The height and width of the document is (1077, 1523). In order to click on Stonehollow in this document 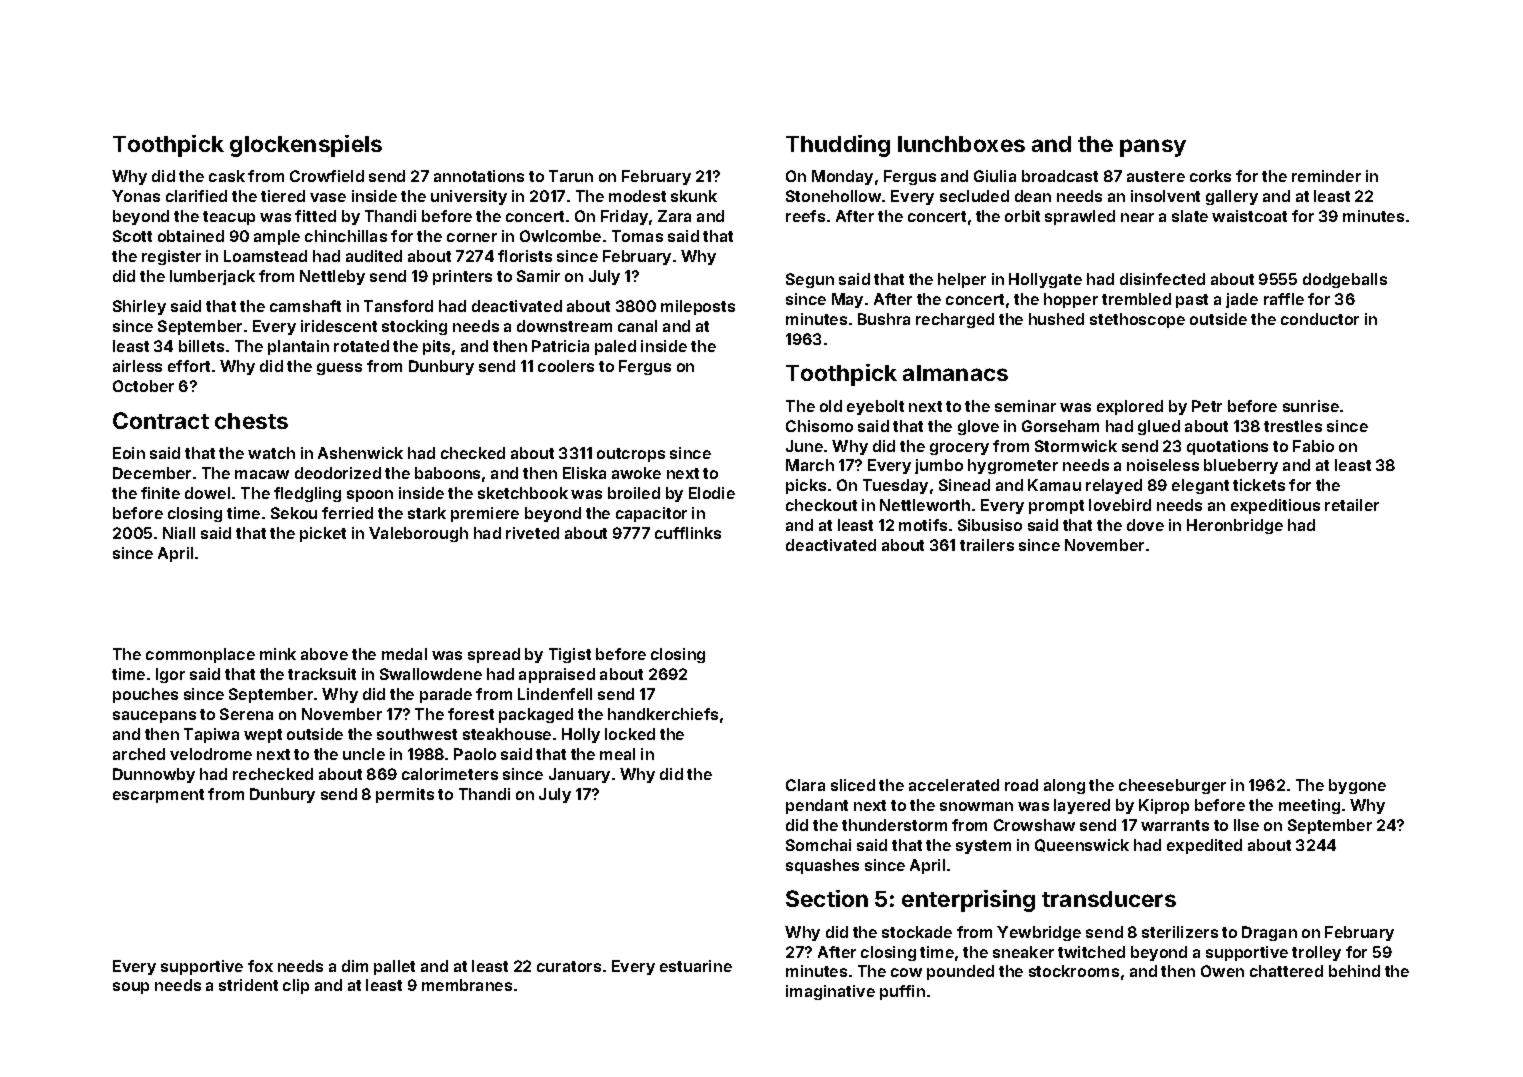, I will do `click(834, 196)`.
